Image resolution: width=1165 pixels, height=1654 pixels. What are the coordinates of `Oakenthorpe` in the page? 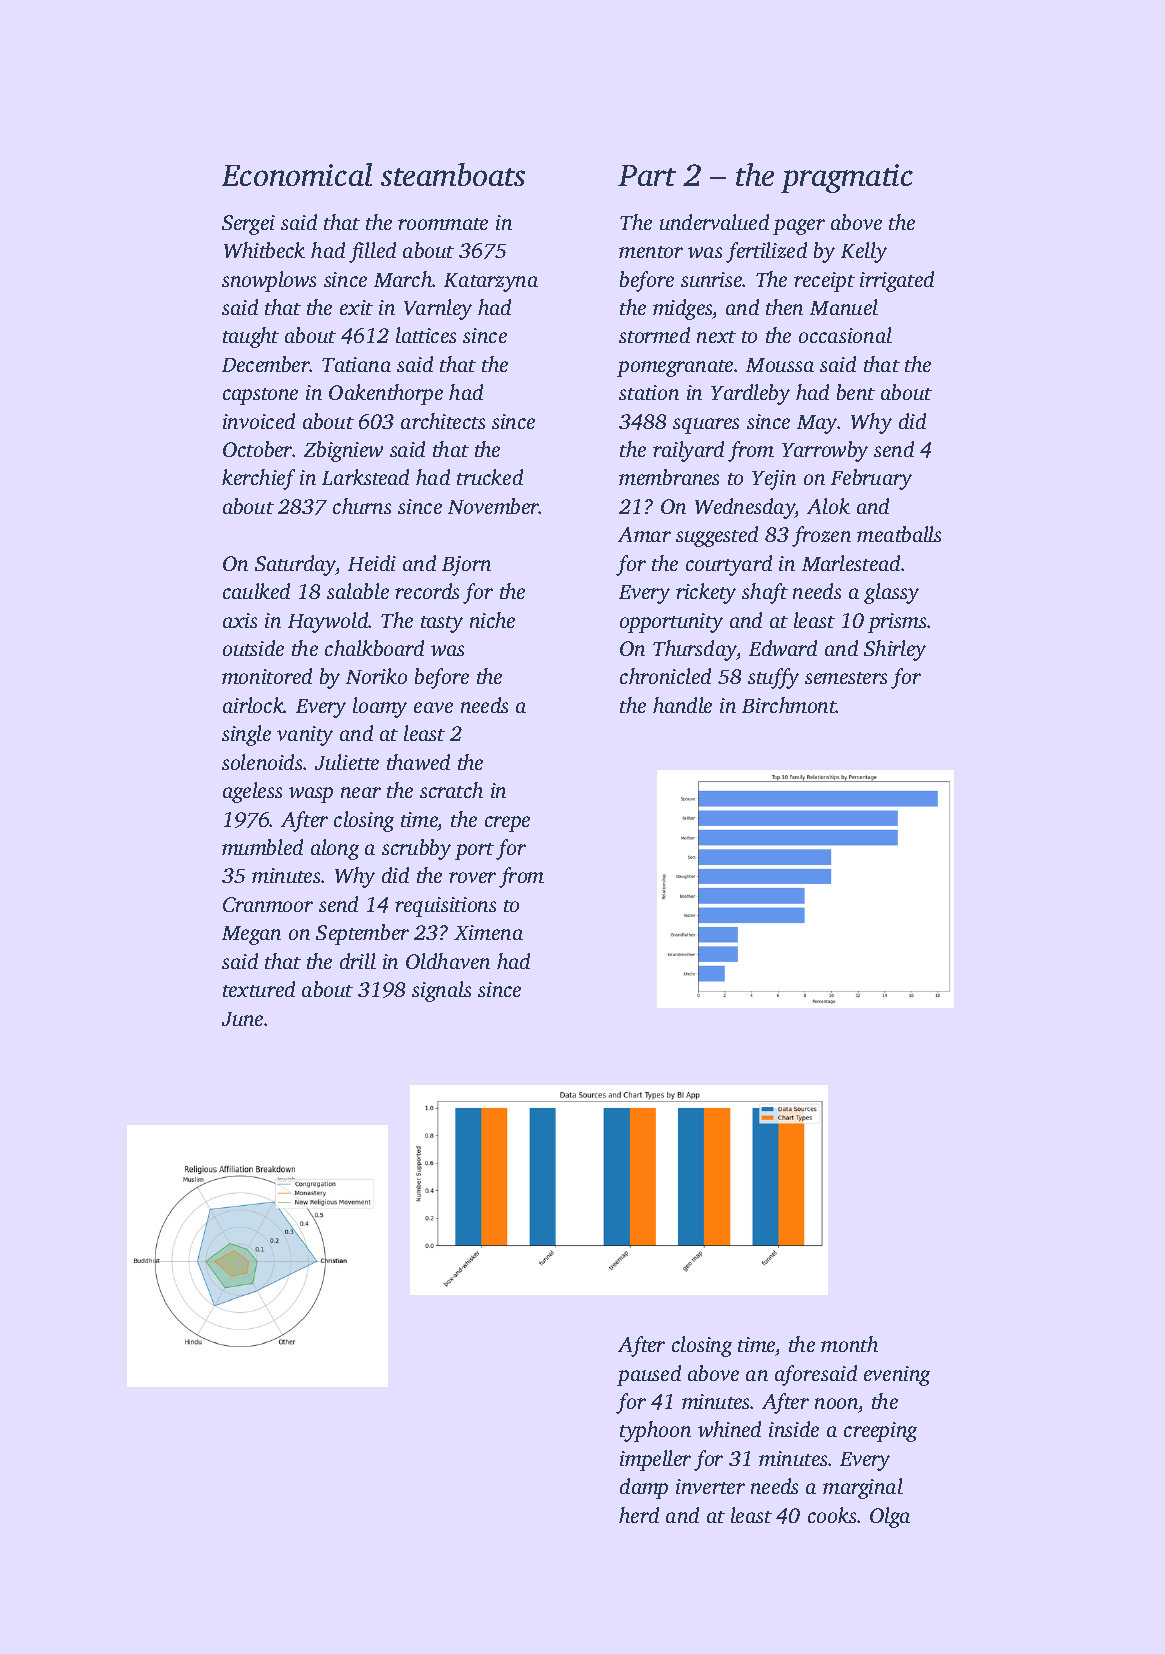 It's located at (386, 394).
